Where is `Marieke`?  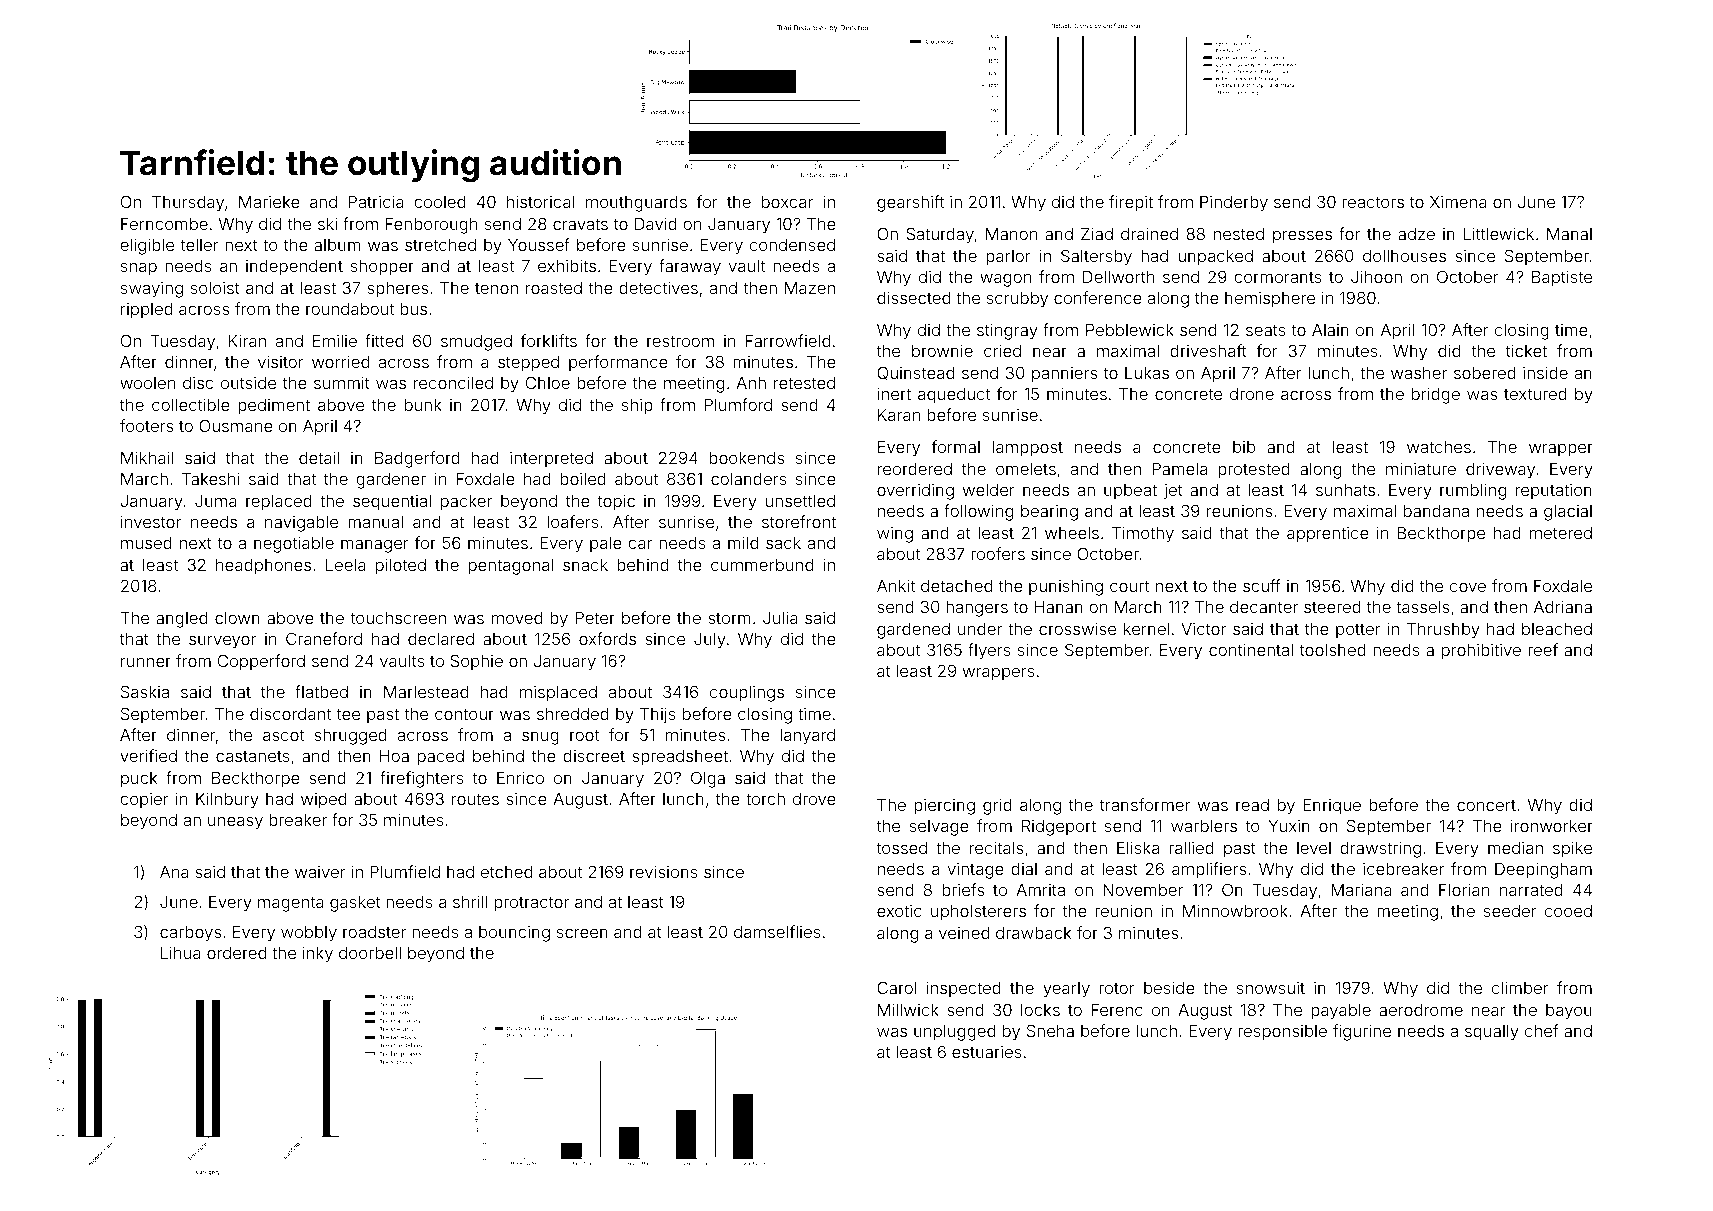
Marieke is located at coordinates (269, 201).
